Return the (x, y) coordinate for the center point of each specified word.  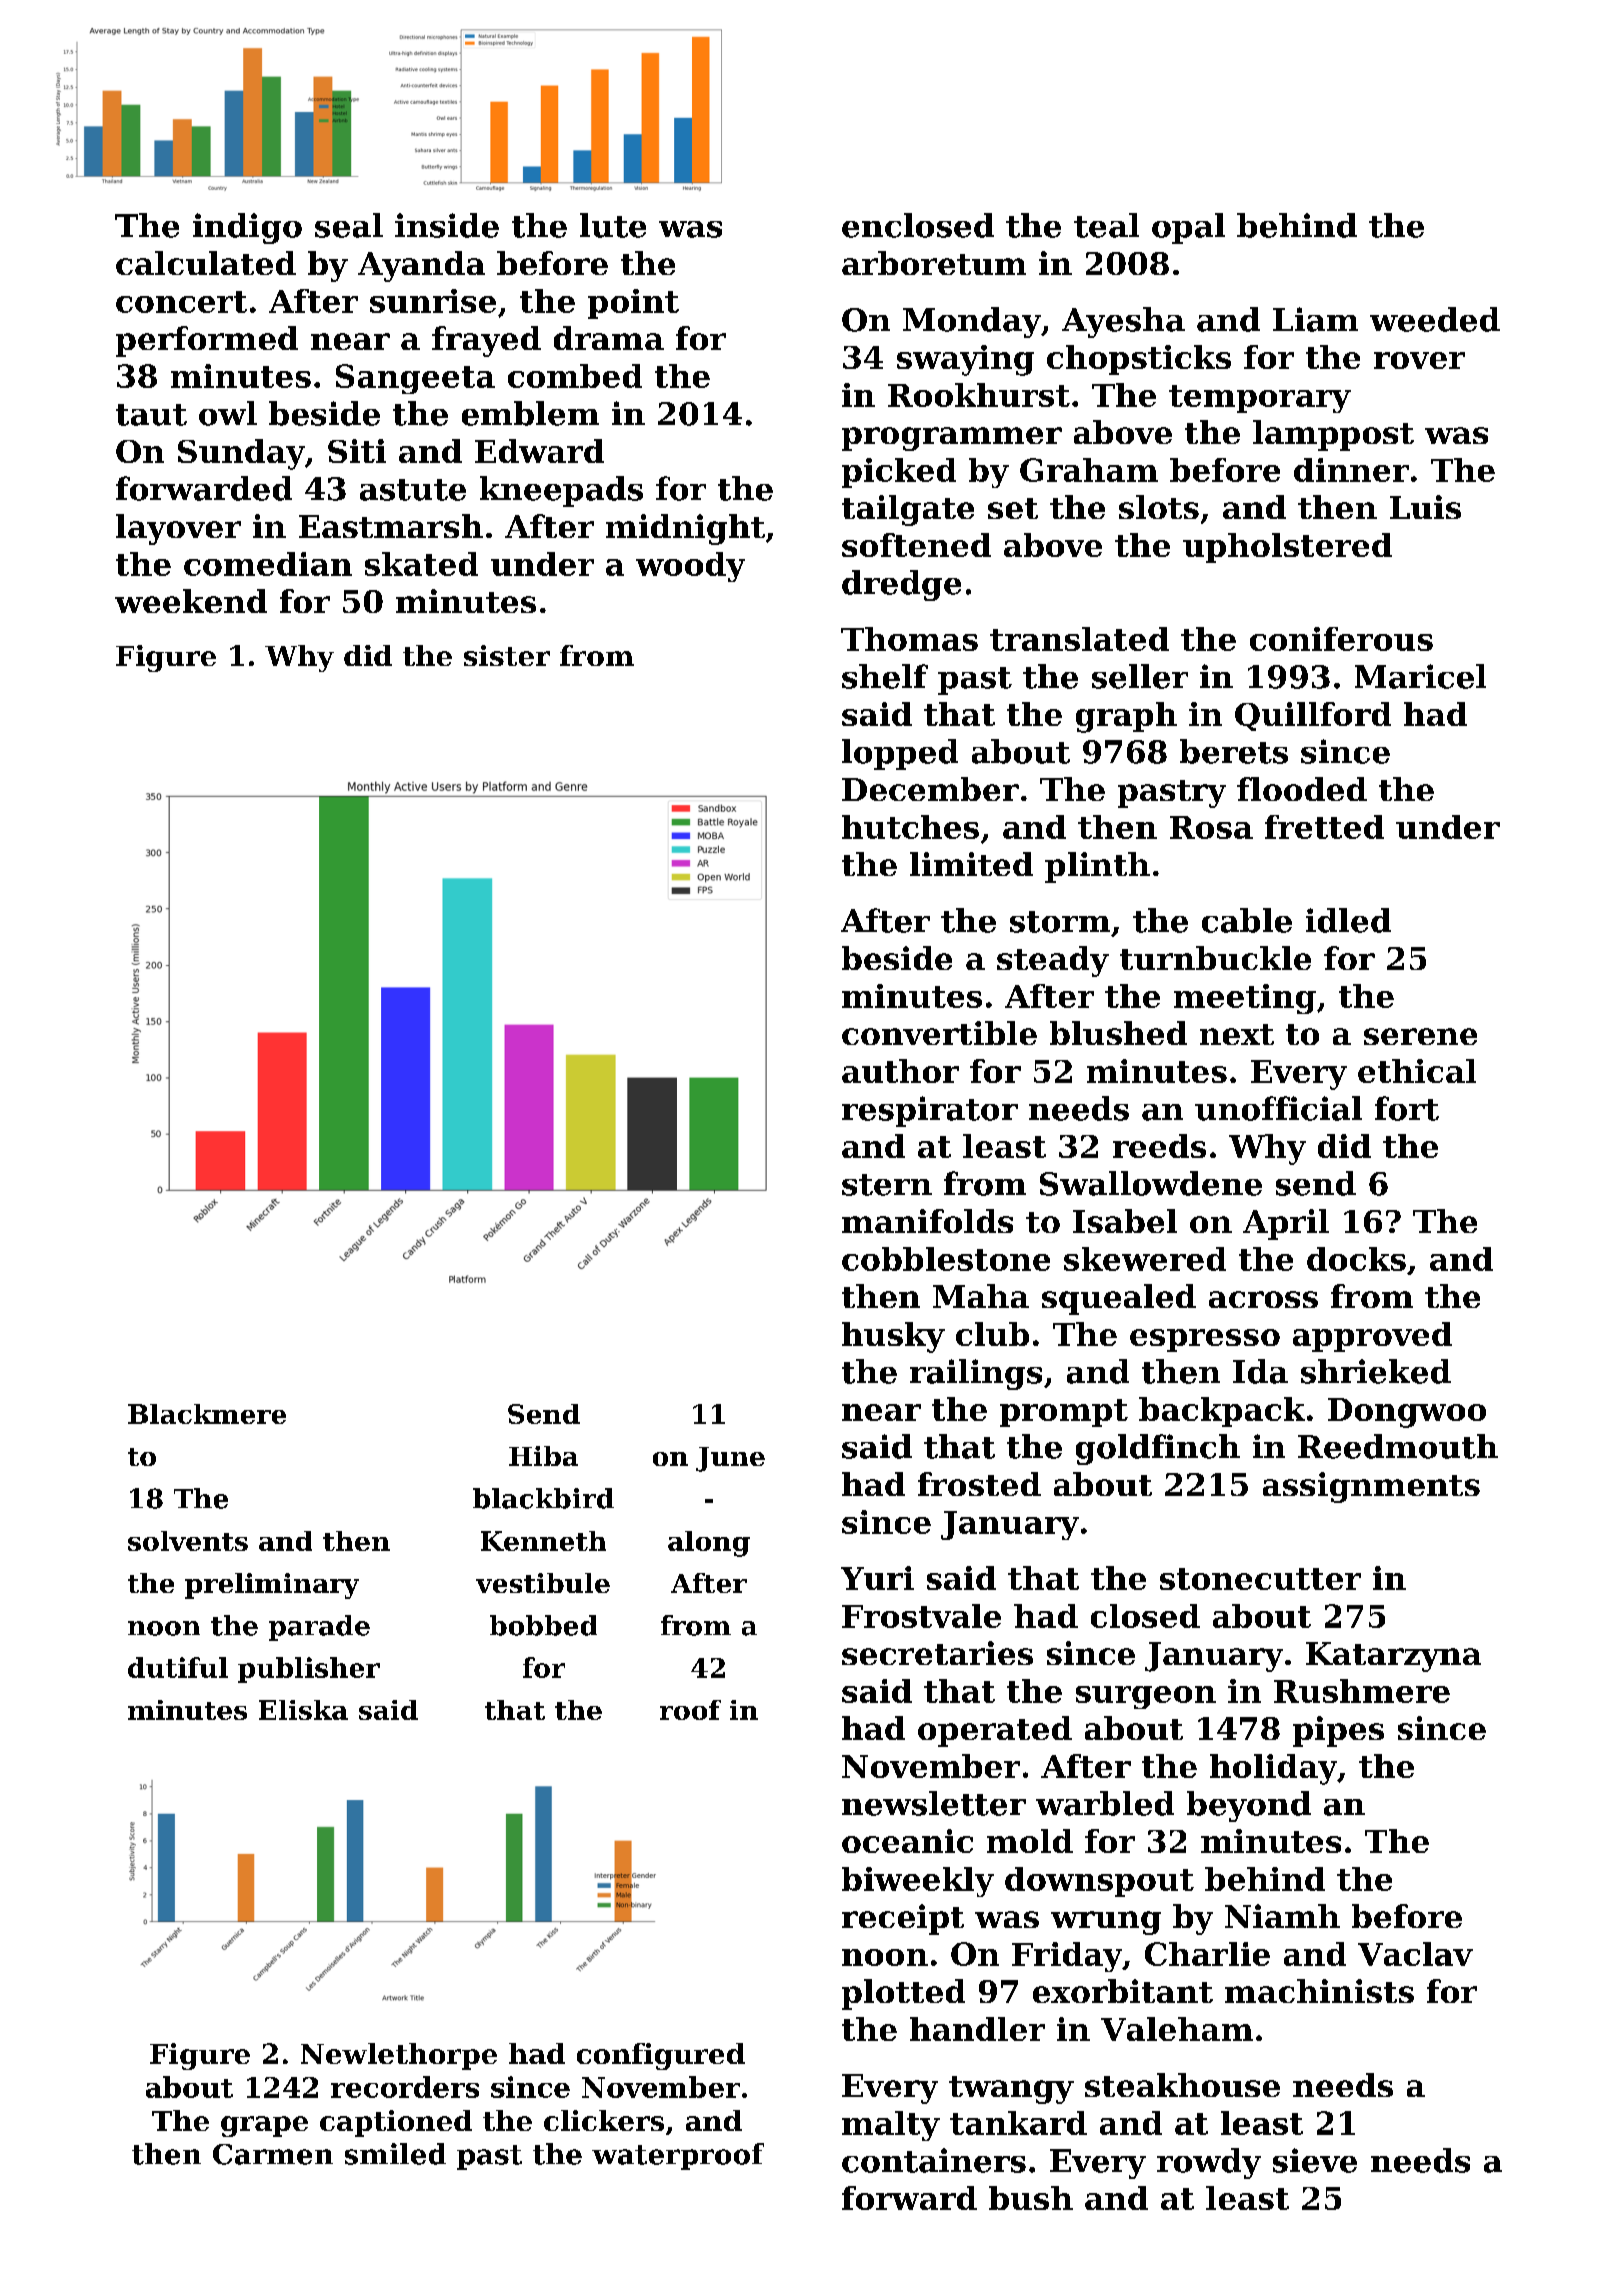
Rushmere (1362, 1691)
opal (1188, 228)
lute (613, 225)
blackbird (543, 1498)
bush (1031, 2198)
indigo (247, 228)
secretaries (937, 1653)
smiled (395, 2154)
